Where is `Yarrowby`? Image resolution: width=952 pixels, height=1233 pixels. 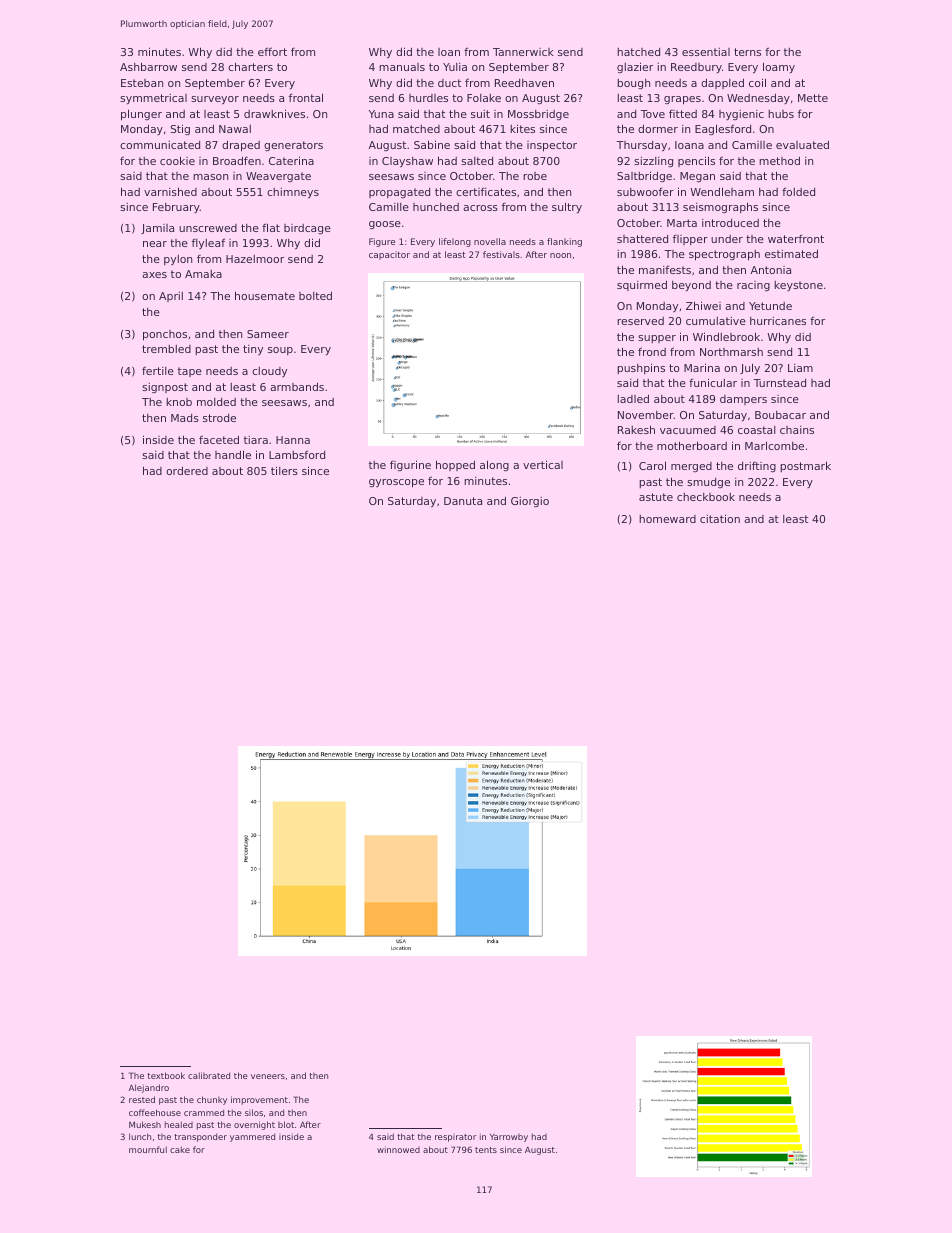
Yarrowby is located at coordinates (509, 1137).
